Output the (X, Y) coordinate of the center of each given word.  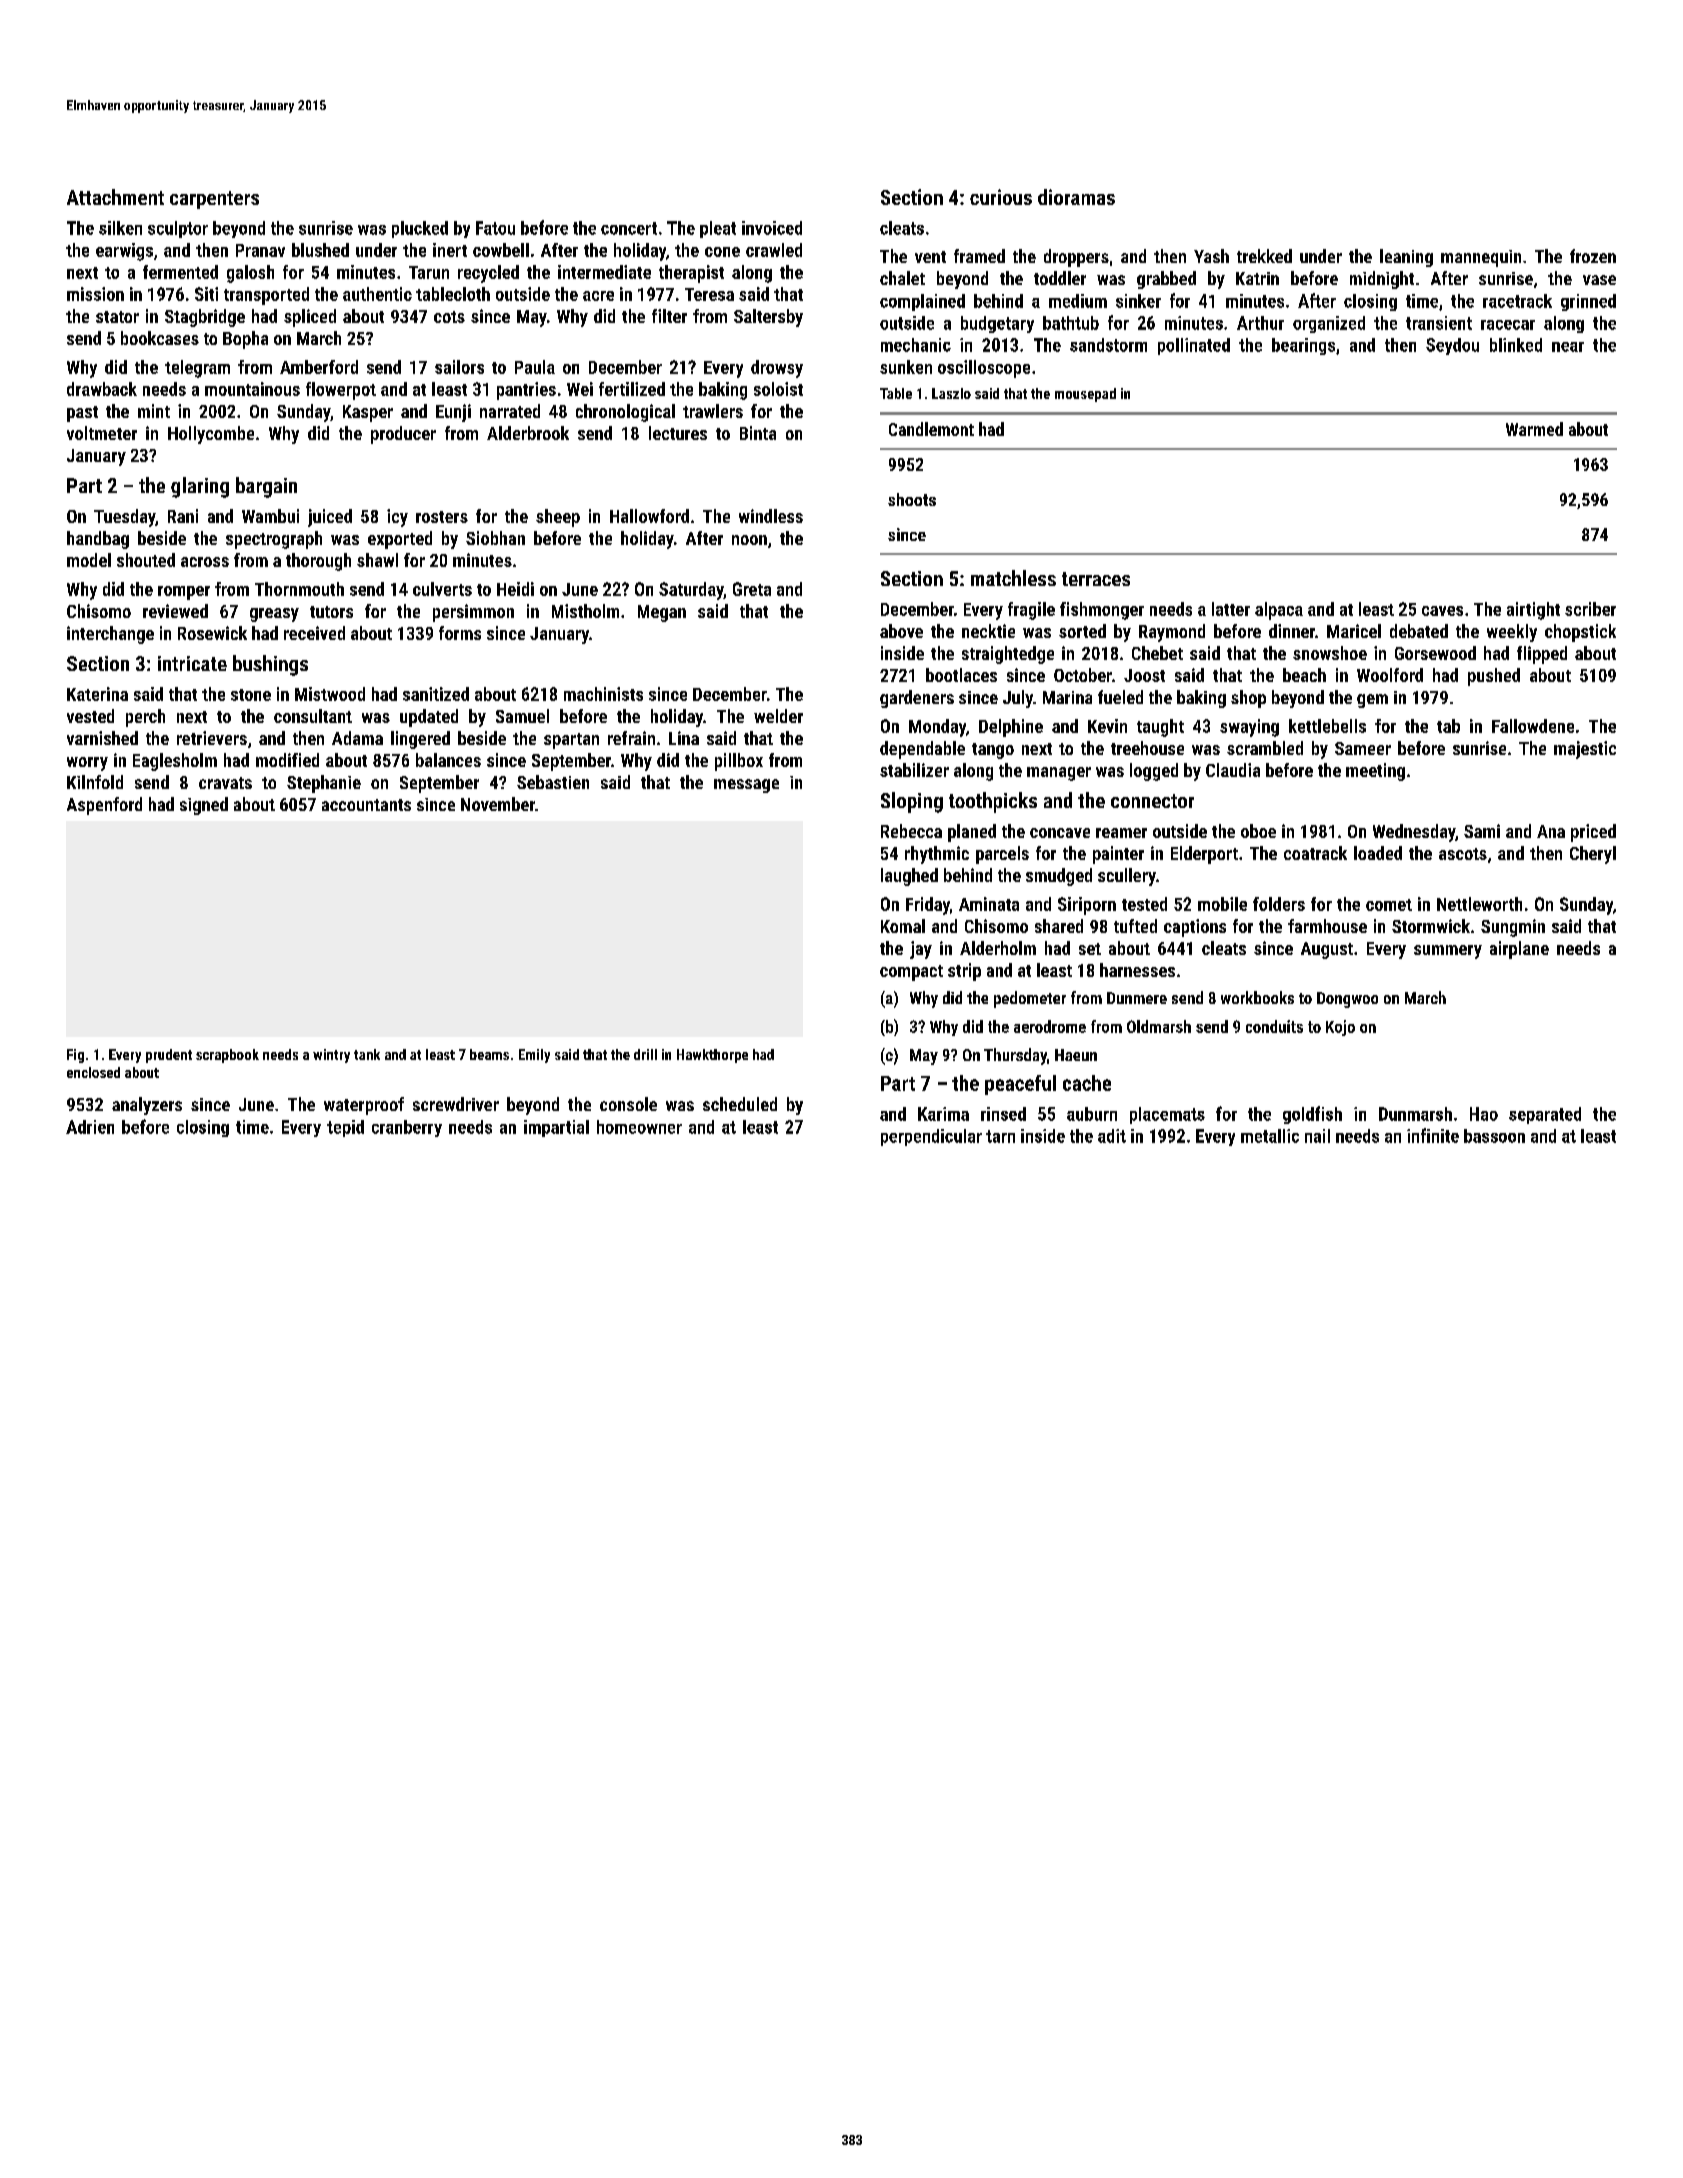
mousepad (1085, 395)
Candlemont (931, 429)
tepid (345, 1128)
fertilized (632, 389)
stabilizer (914, 770)
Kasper (368, 413)
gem (1372, 701)
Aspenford (104, 806)
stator (117, 317)
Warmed (1534, 429)
